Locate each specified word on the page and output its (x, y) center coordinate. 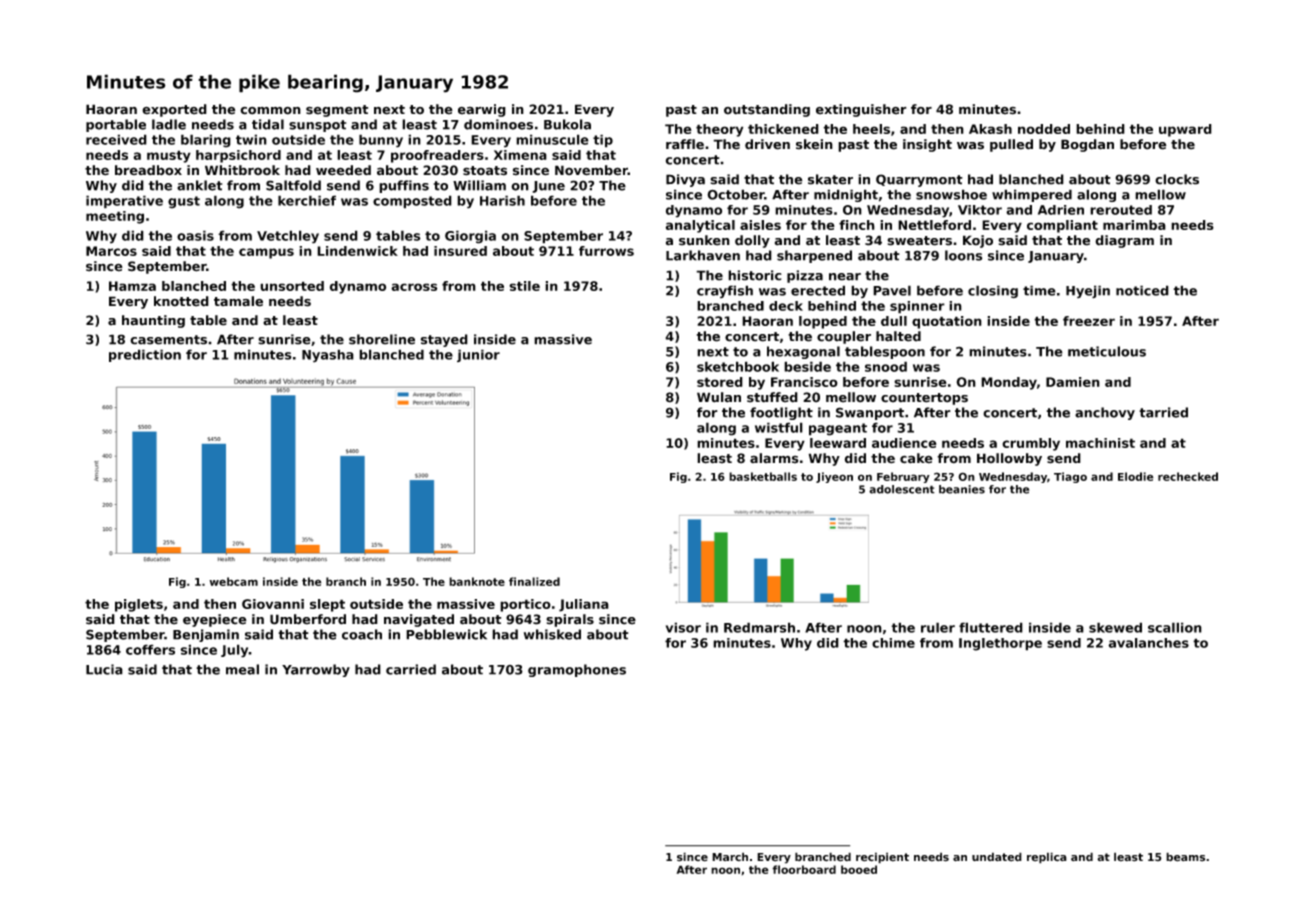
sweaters (919, 241)
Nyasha (328, 356)
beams (1185, 857)
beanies (962, 489)
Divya (685, 180)
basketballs (763, 476)
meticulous (1107, 351)
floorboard (804, 869)
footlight (781, 413)
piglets (139, 605)
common (270, 111)
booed (859, 869)
